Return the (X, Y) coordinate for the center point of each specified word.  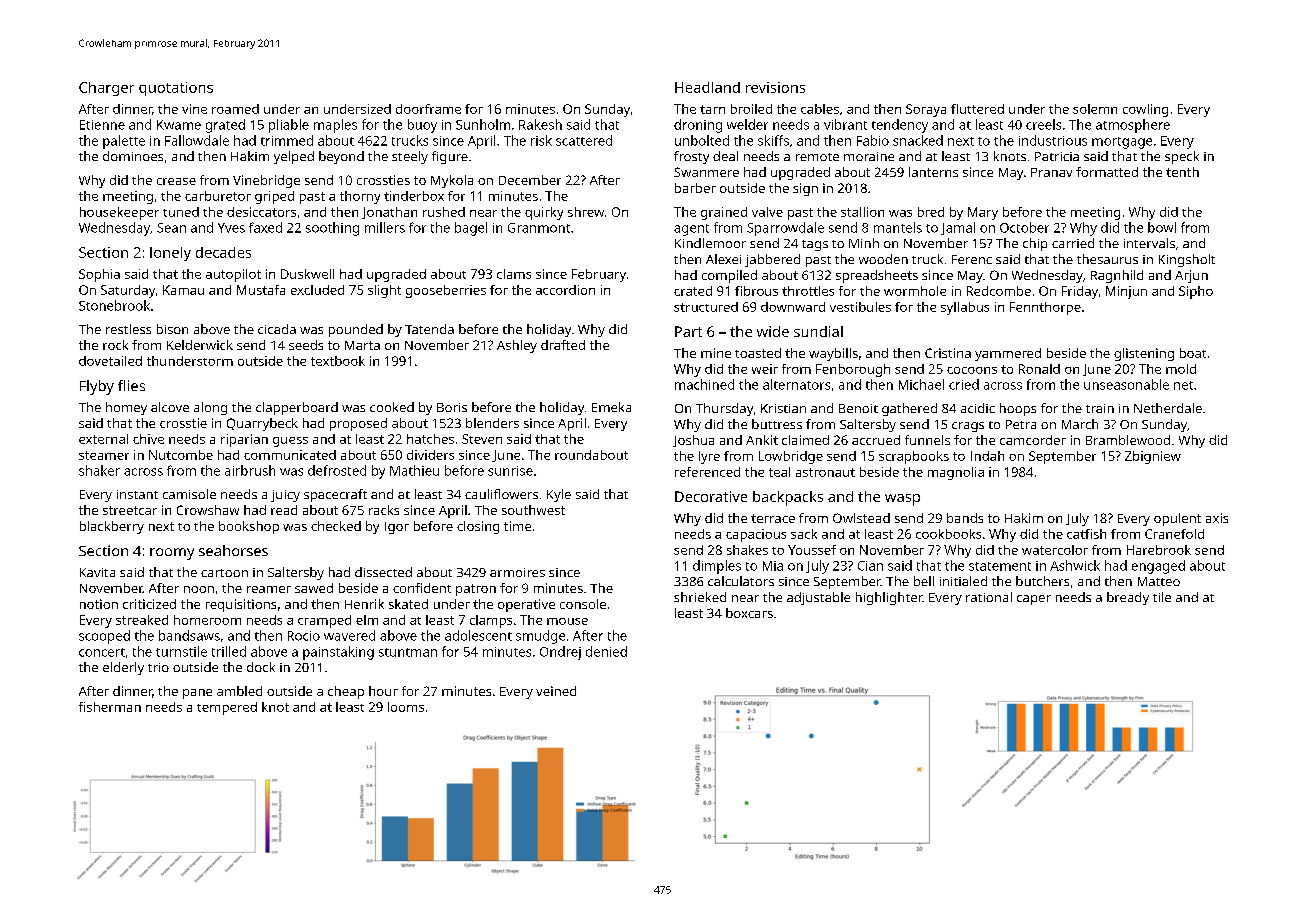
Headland (707, 87)
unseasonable (1126, 384)
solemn (1095, 109)
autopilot (233, 275)
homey (126, 408)
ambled (239, 691)
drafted (563, 345)
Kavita (97, 572)
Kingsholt (1187, 260)
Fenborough (853, 370)
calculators (741, 581)
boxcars (749, 613)
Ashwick (1075, 565)
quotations (176, 89)
